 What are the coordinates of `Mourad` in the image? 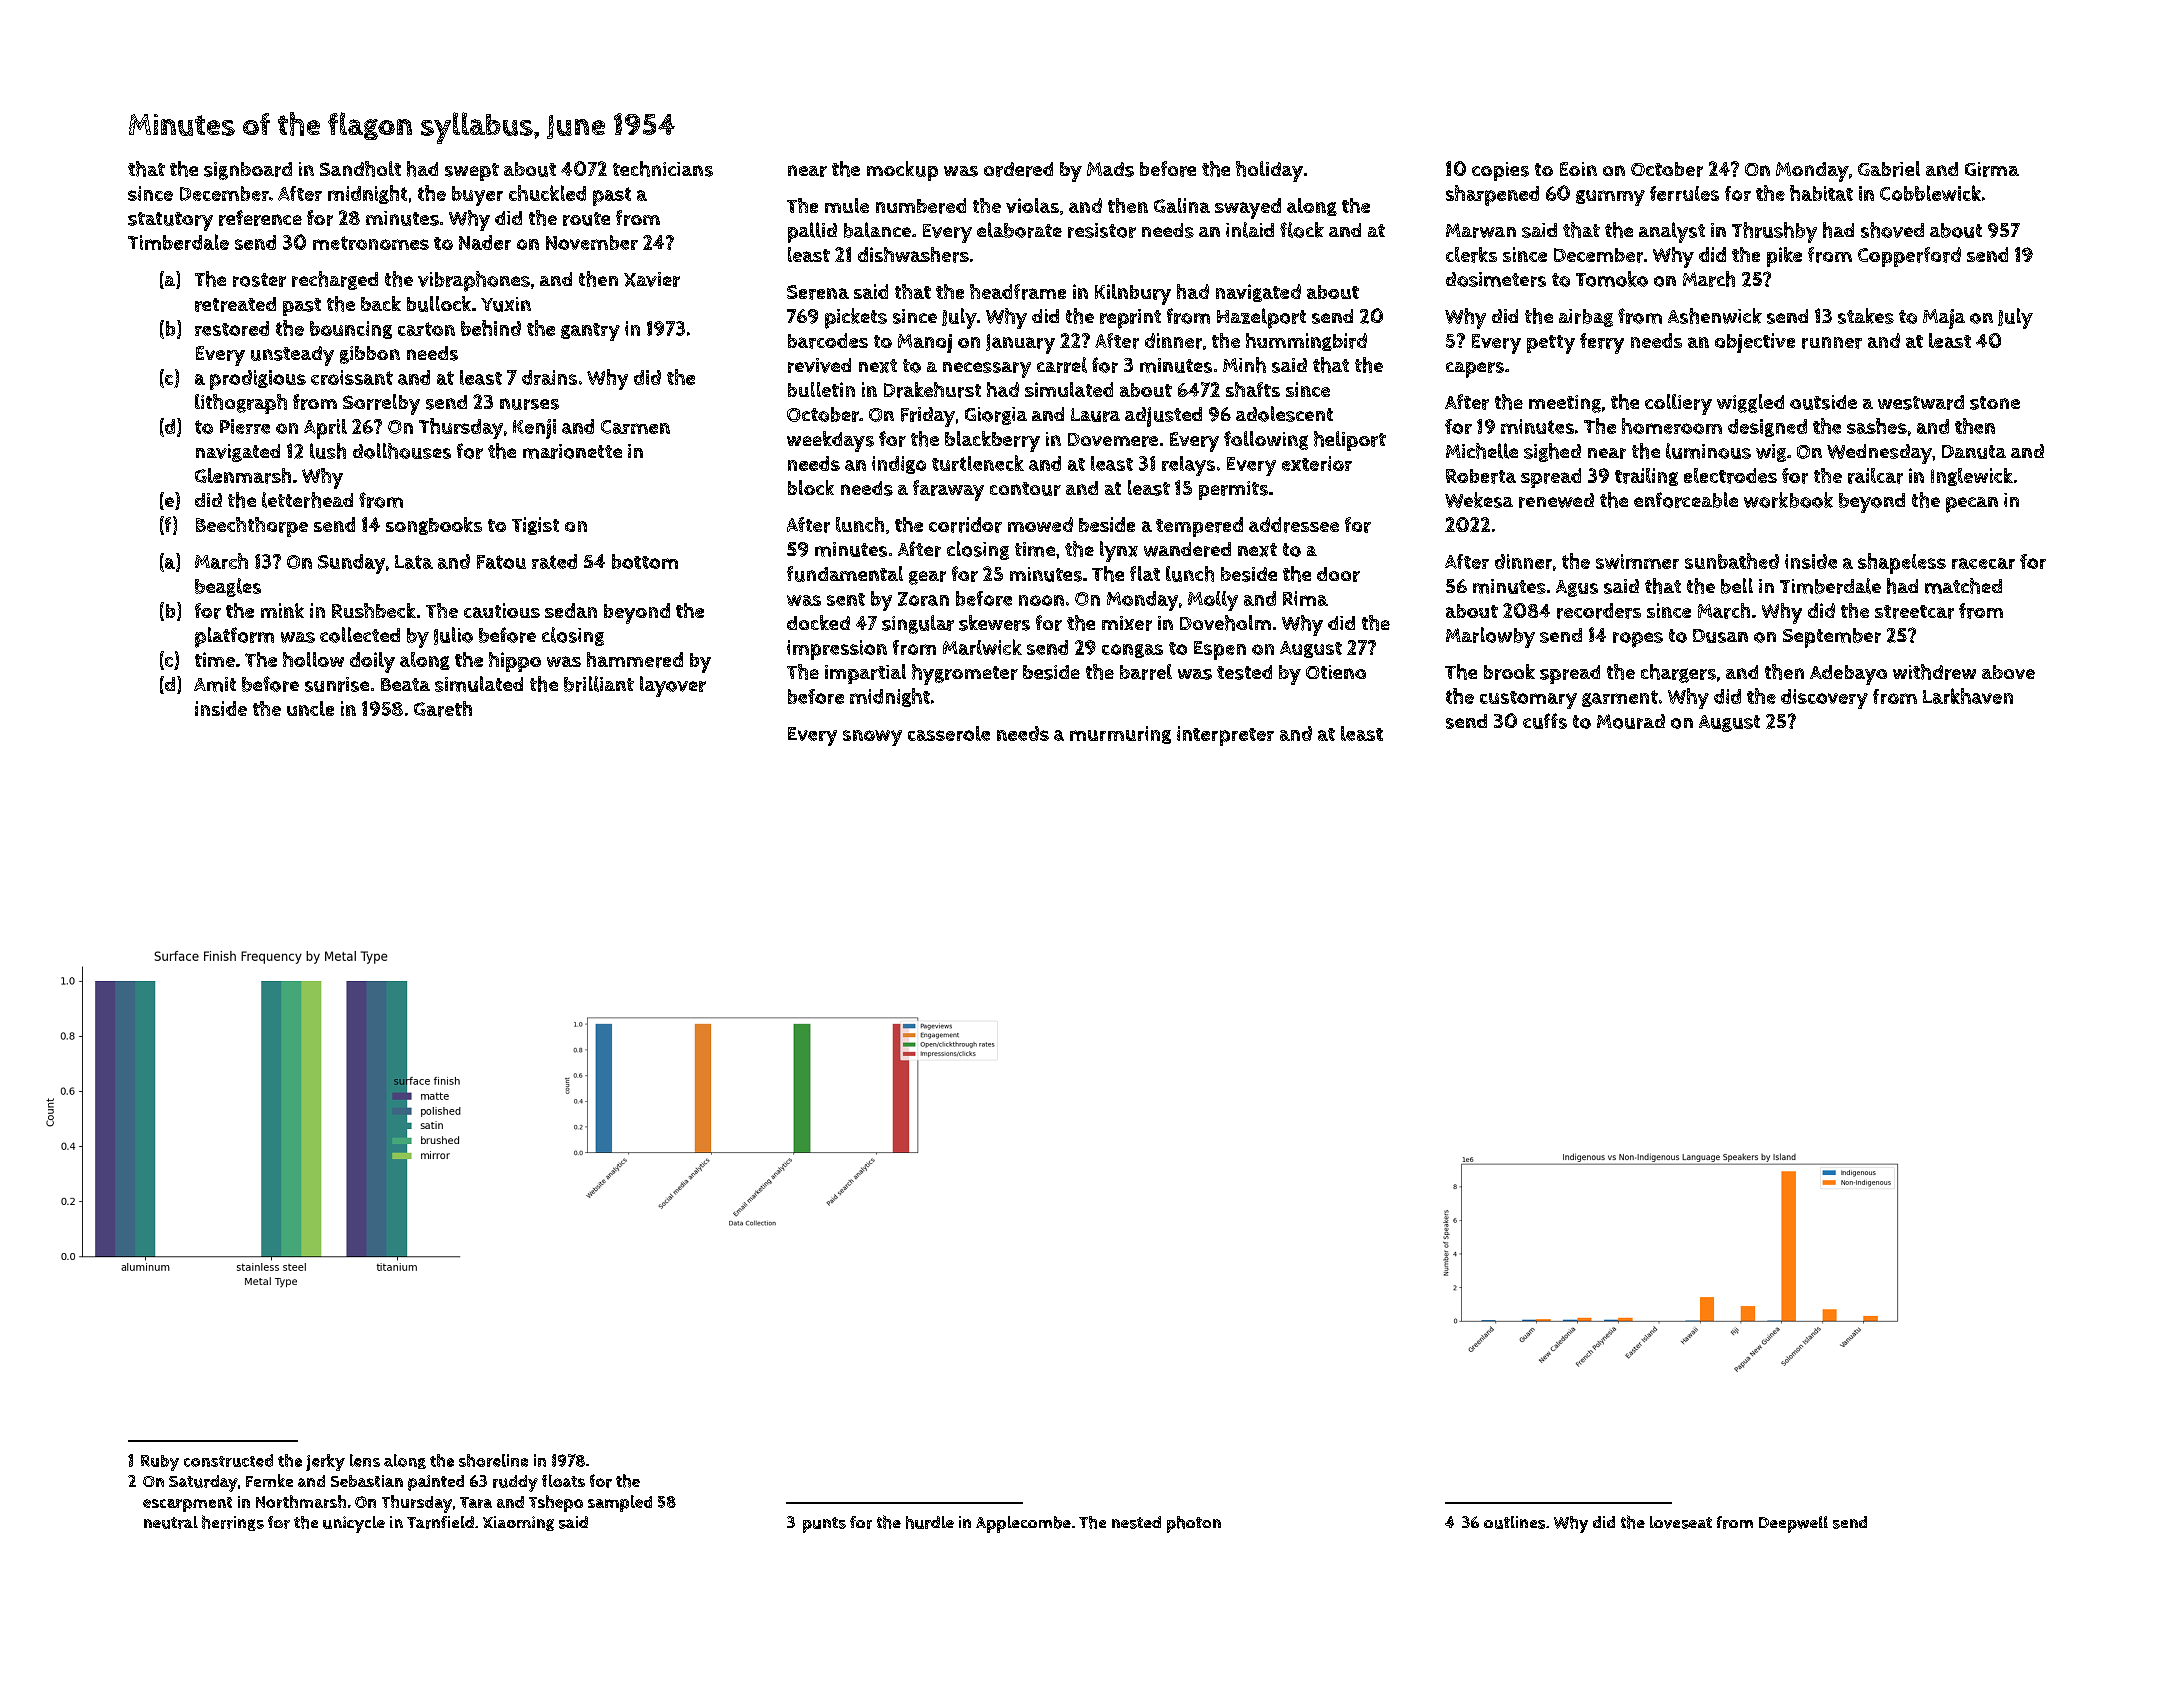 It's located at (1631, 721).
